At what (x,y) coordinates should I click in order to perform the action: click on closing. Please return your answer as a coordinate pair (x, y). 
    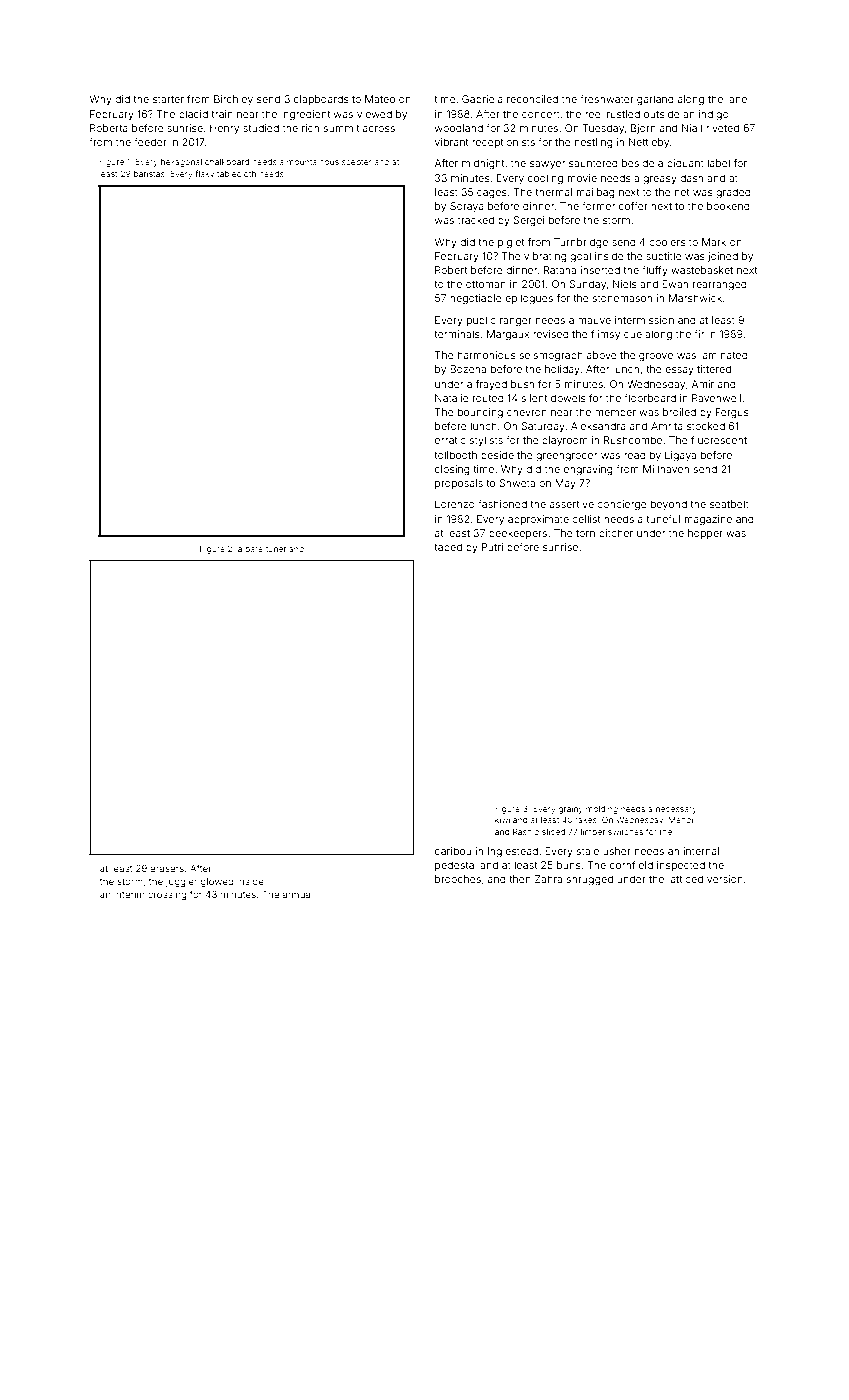
    Looking at the image, I should click on (452, 470).
